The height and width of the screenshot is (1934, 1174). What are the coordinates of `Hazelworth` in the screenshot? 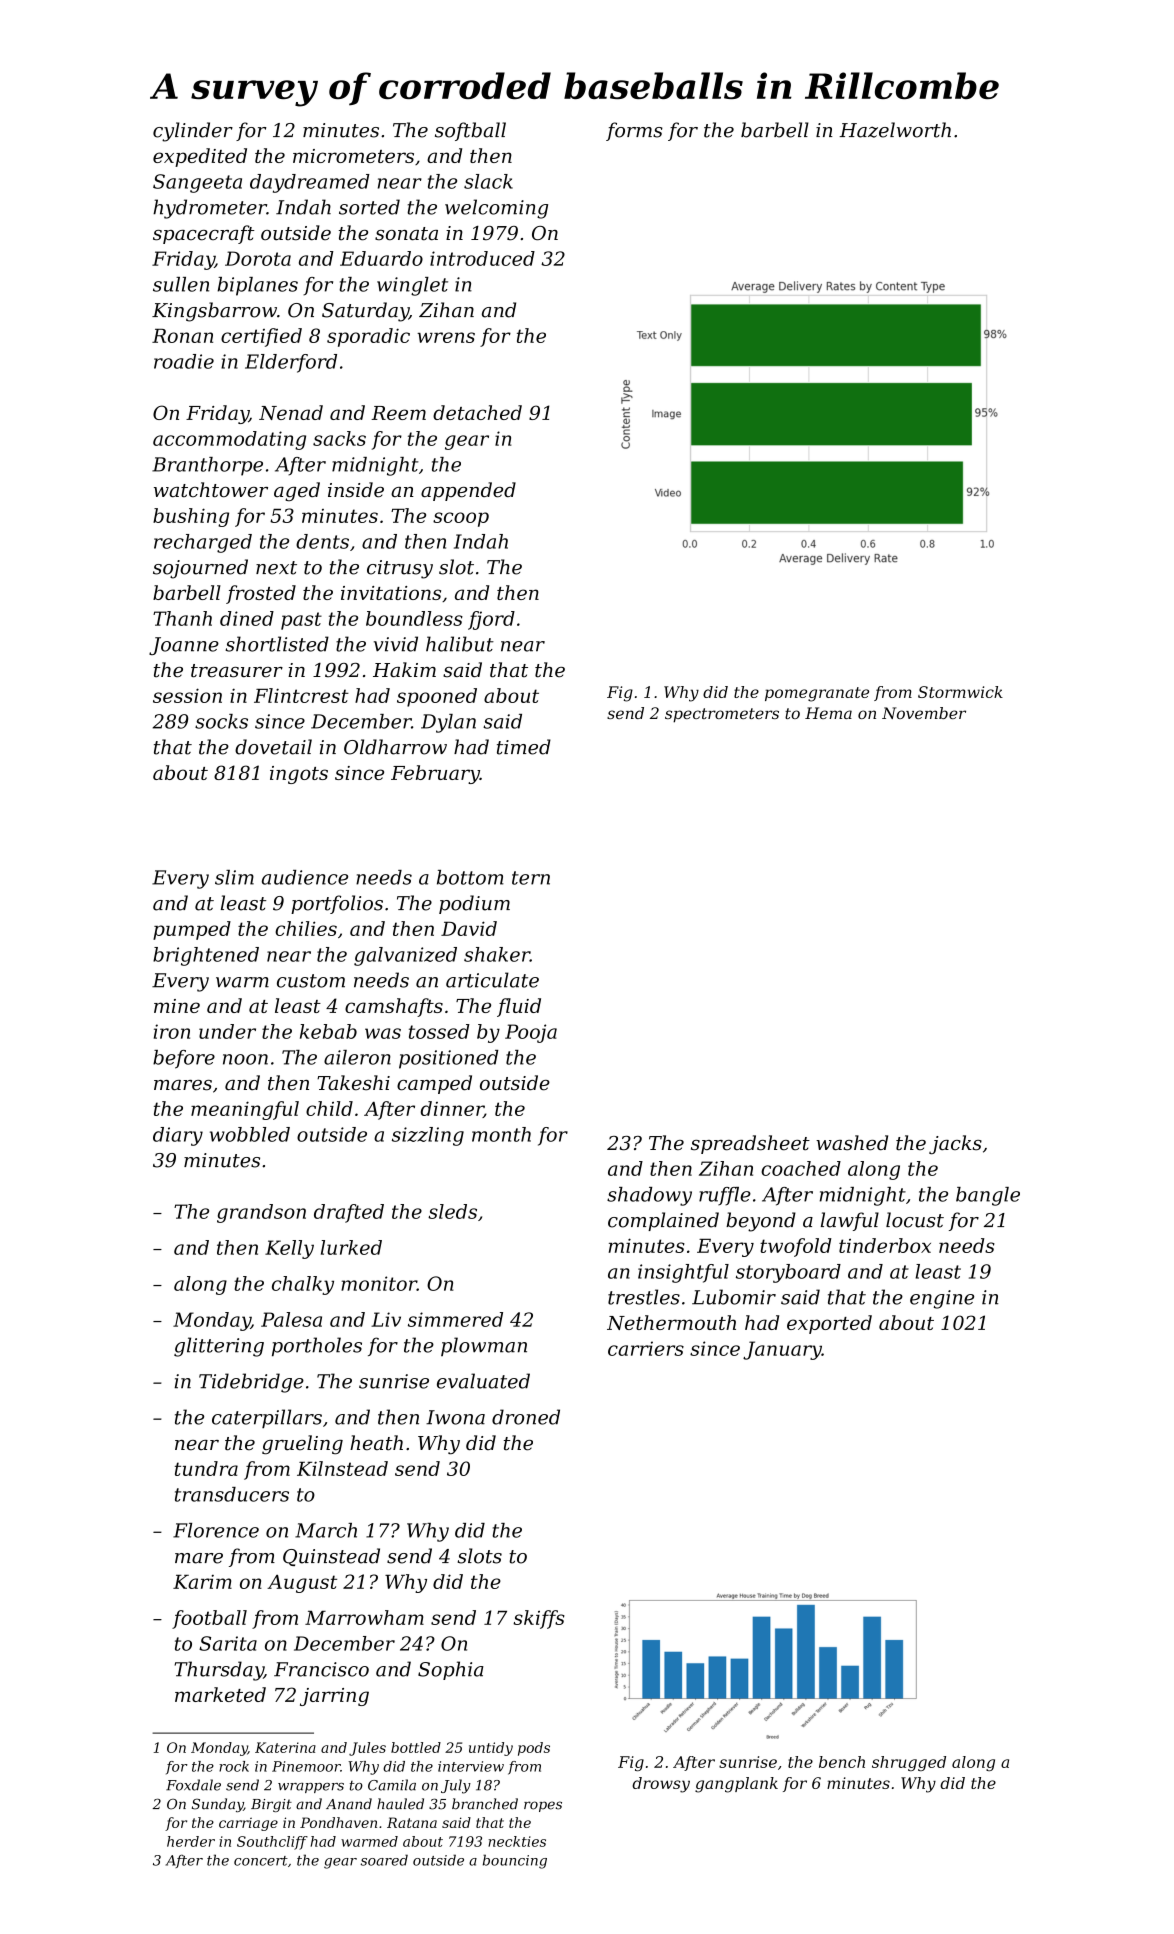 It's located at (895, 130).
